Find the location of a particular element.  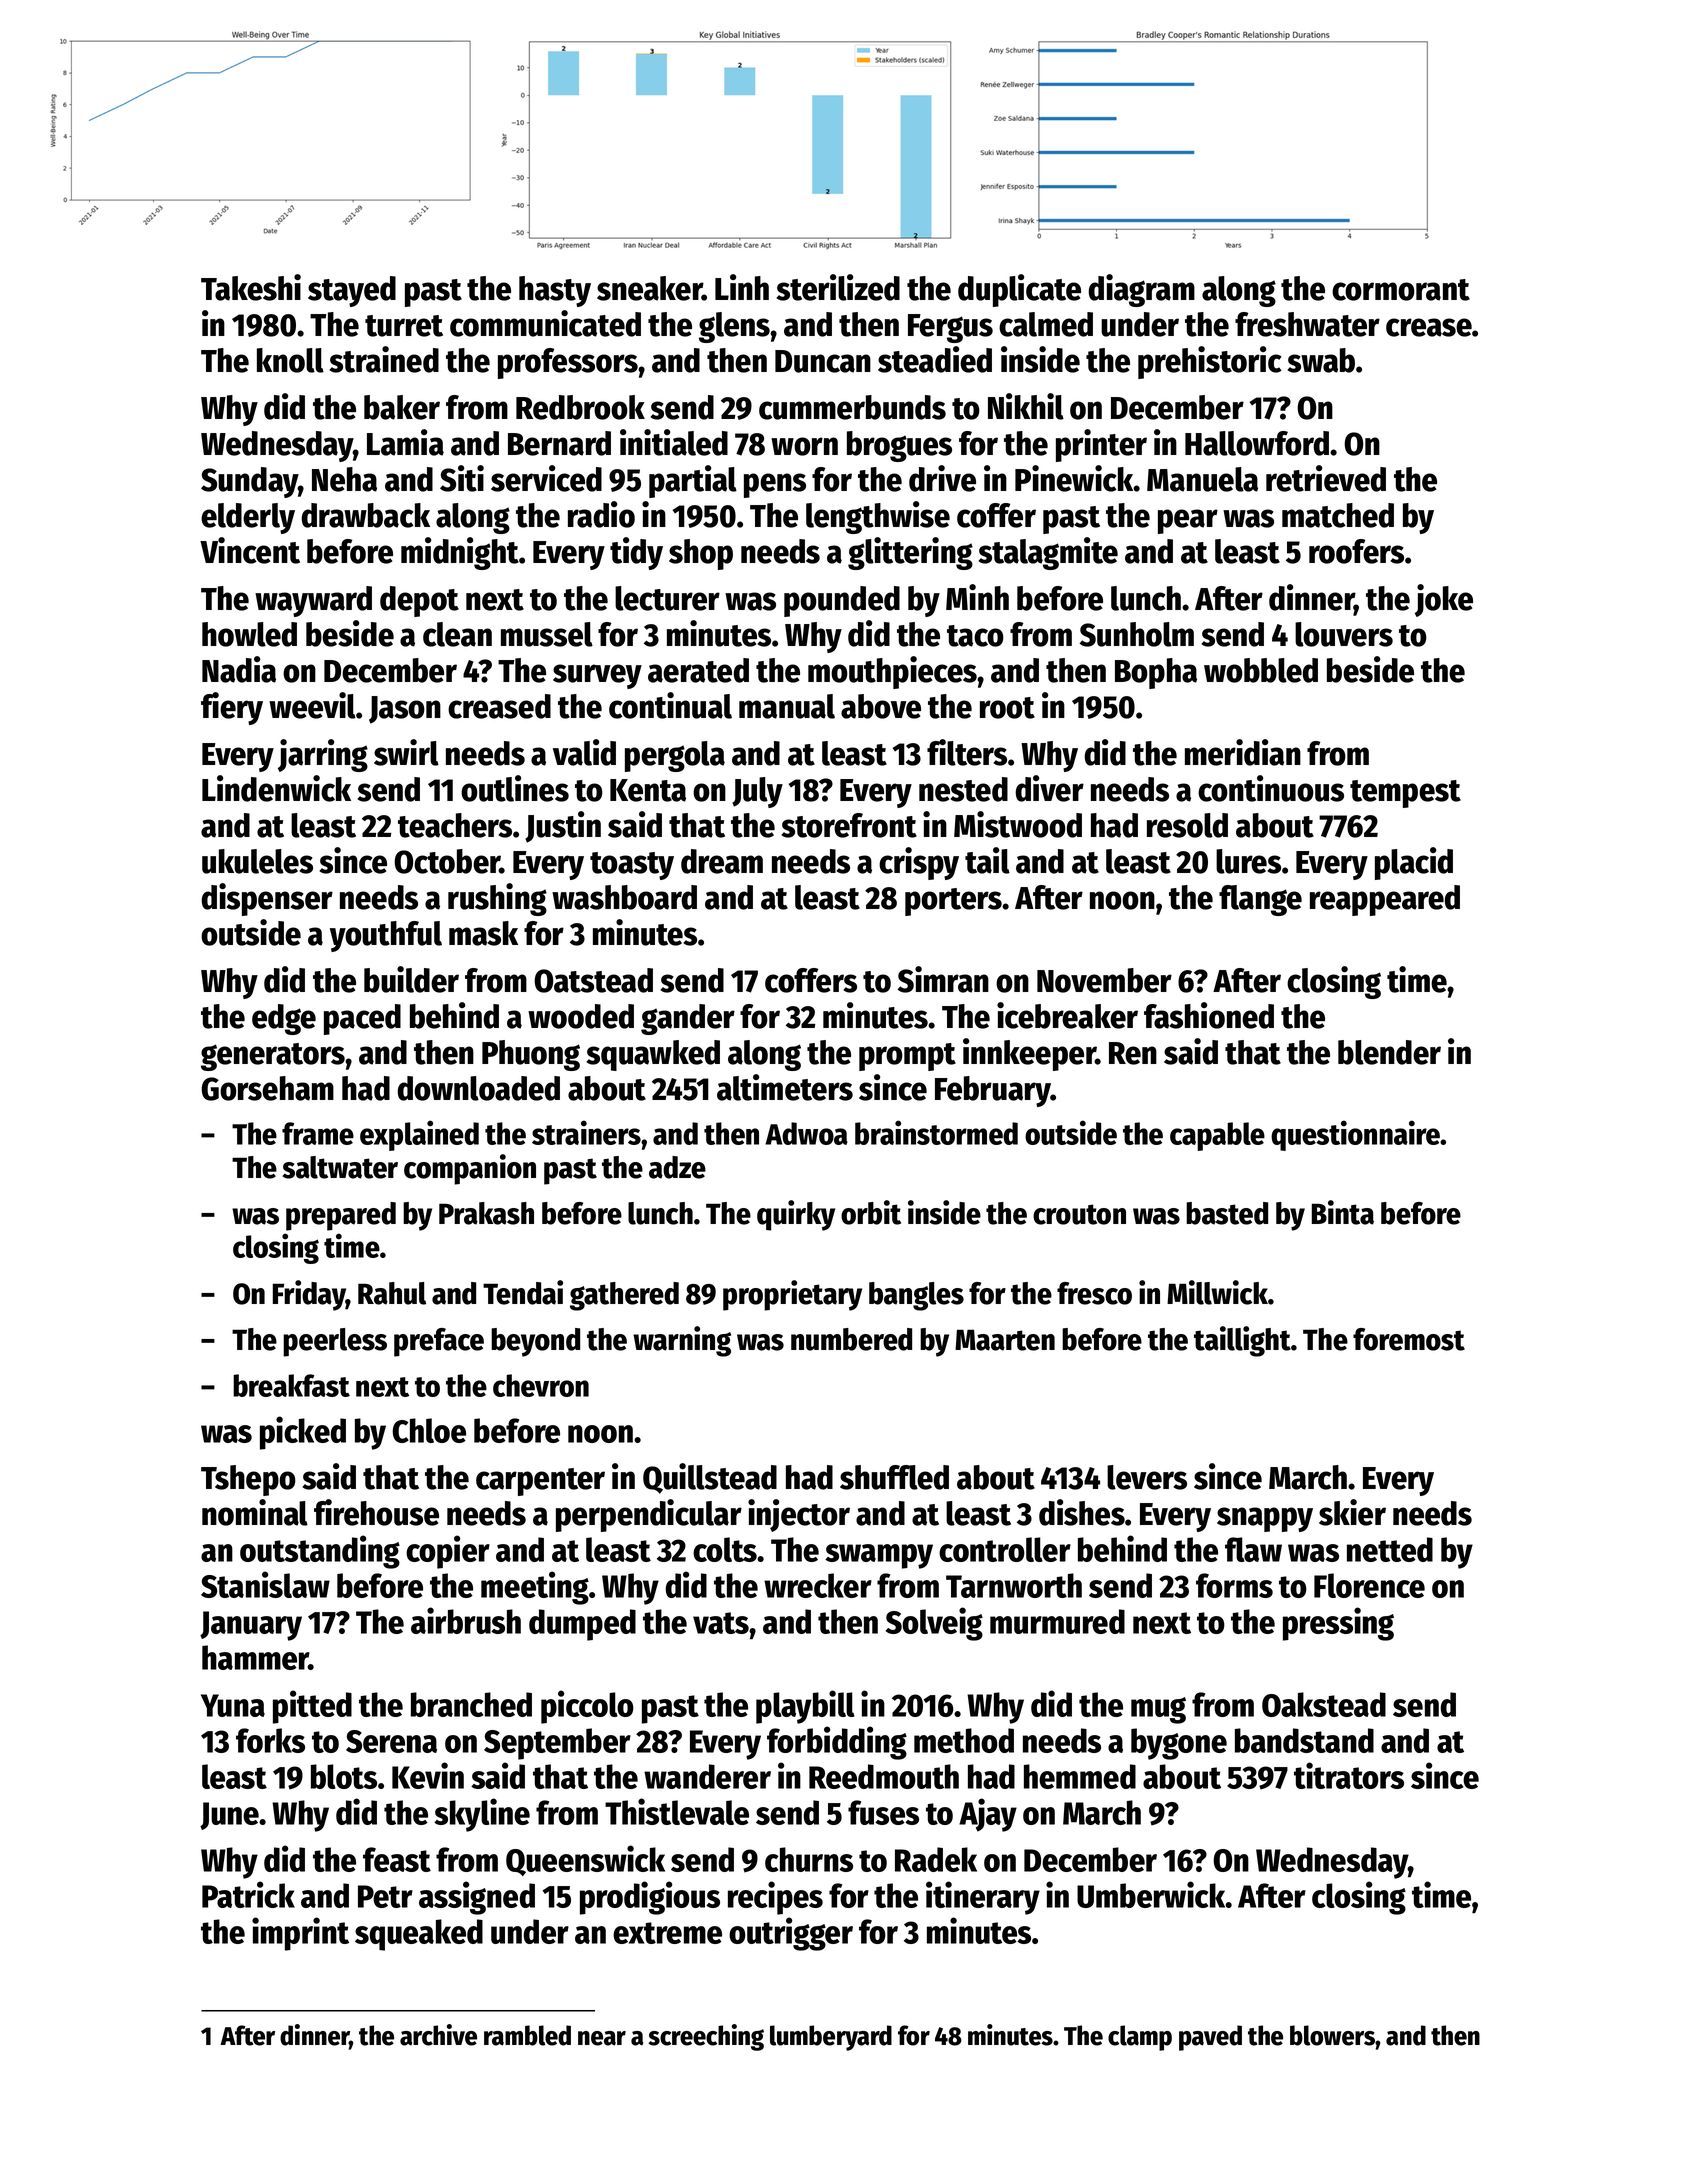

stalagmite is located at coordinates (1048, 553).
